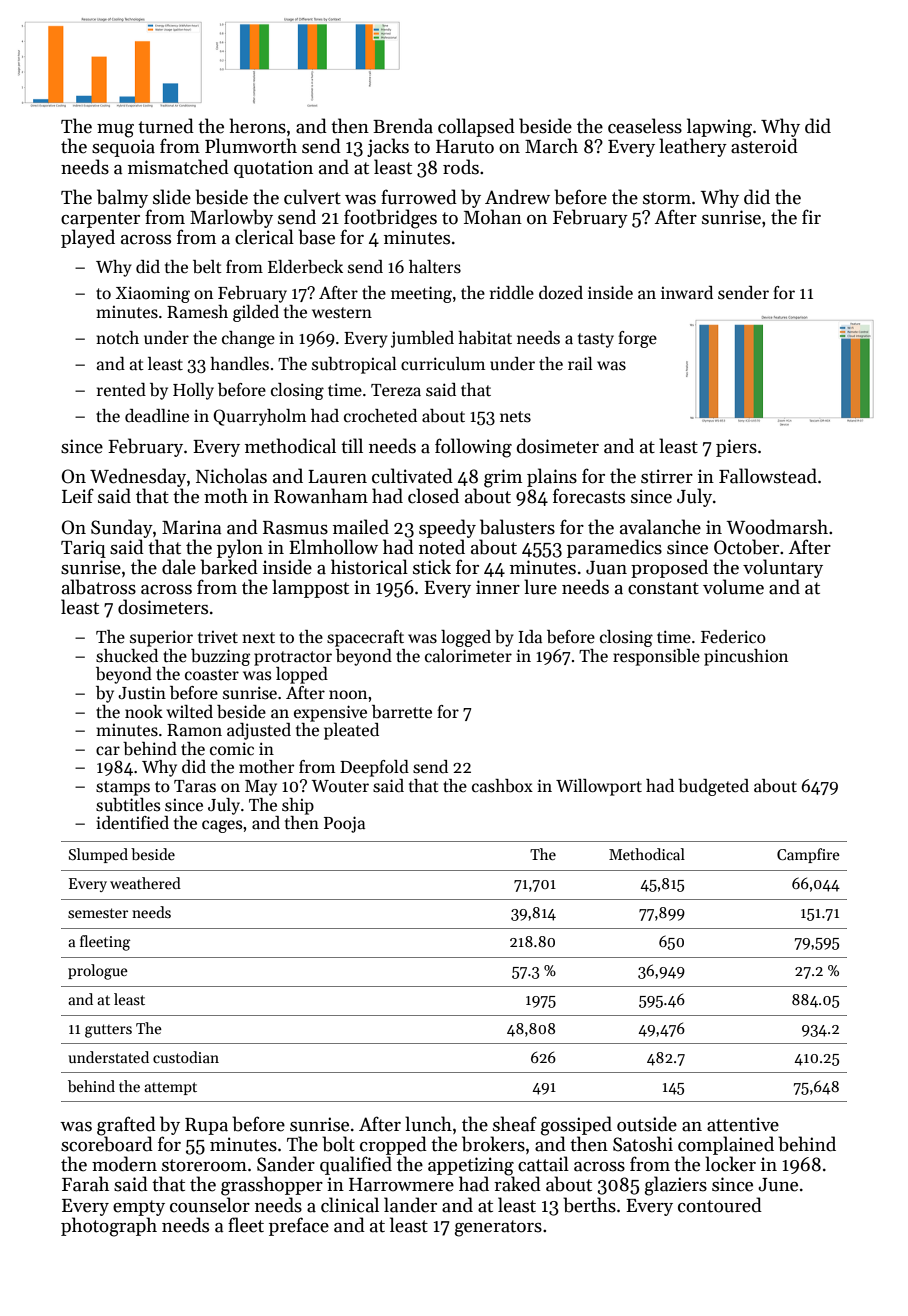 The width and height of the document is (908, 1316). I want to click on Rowanham, so click(321, 496).
